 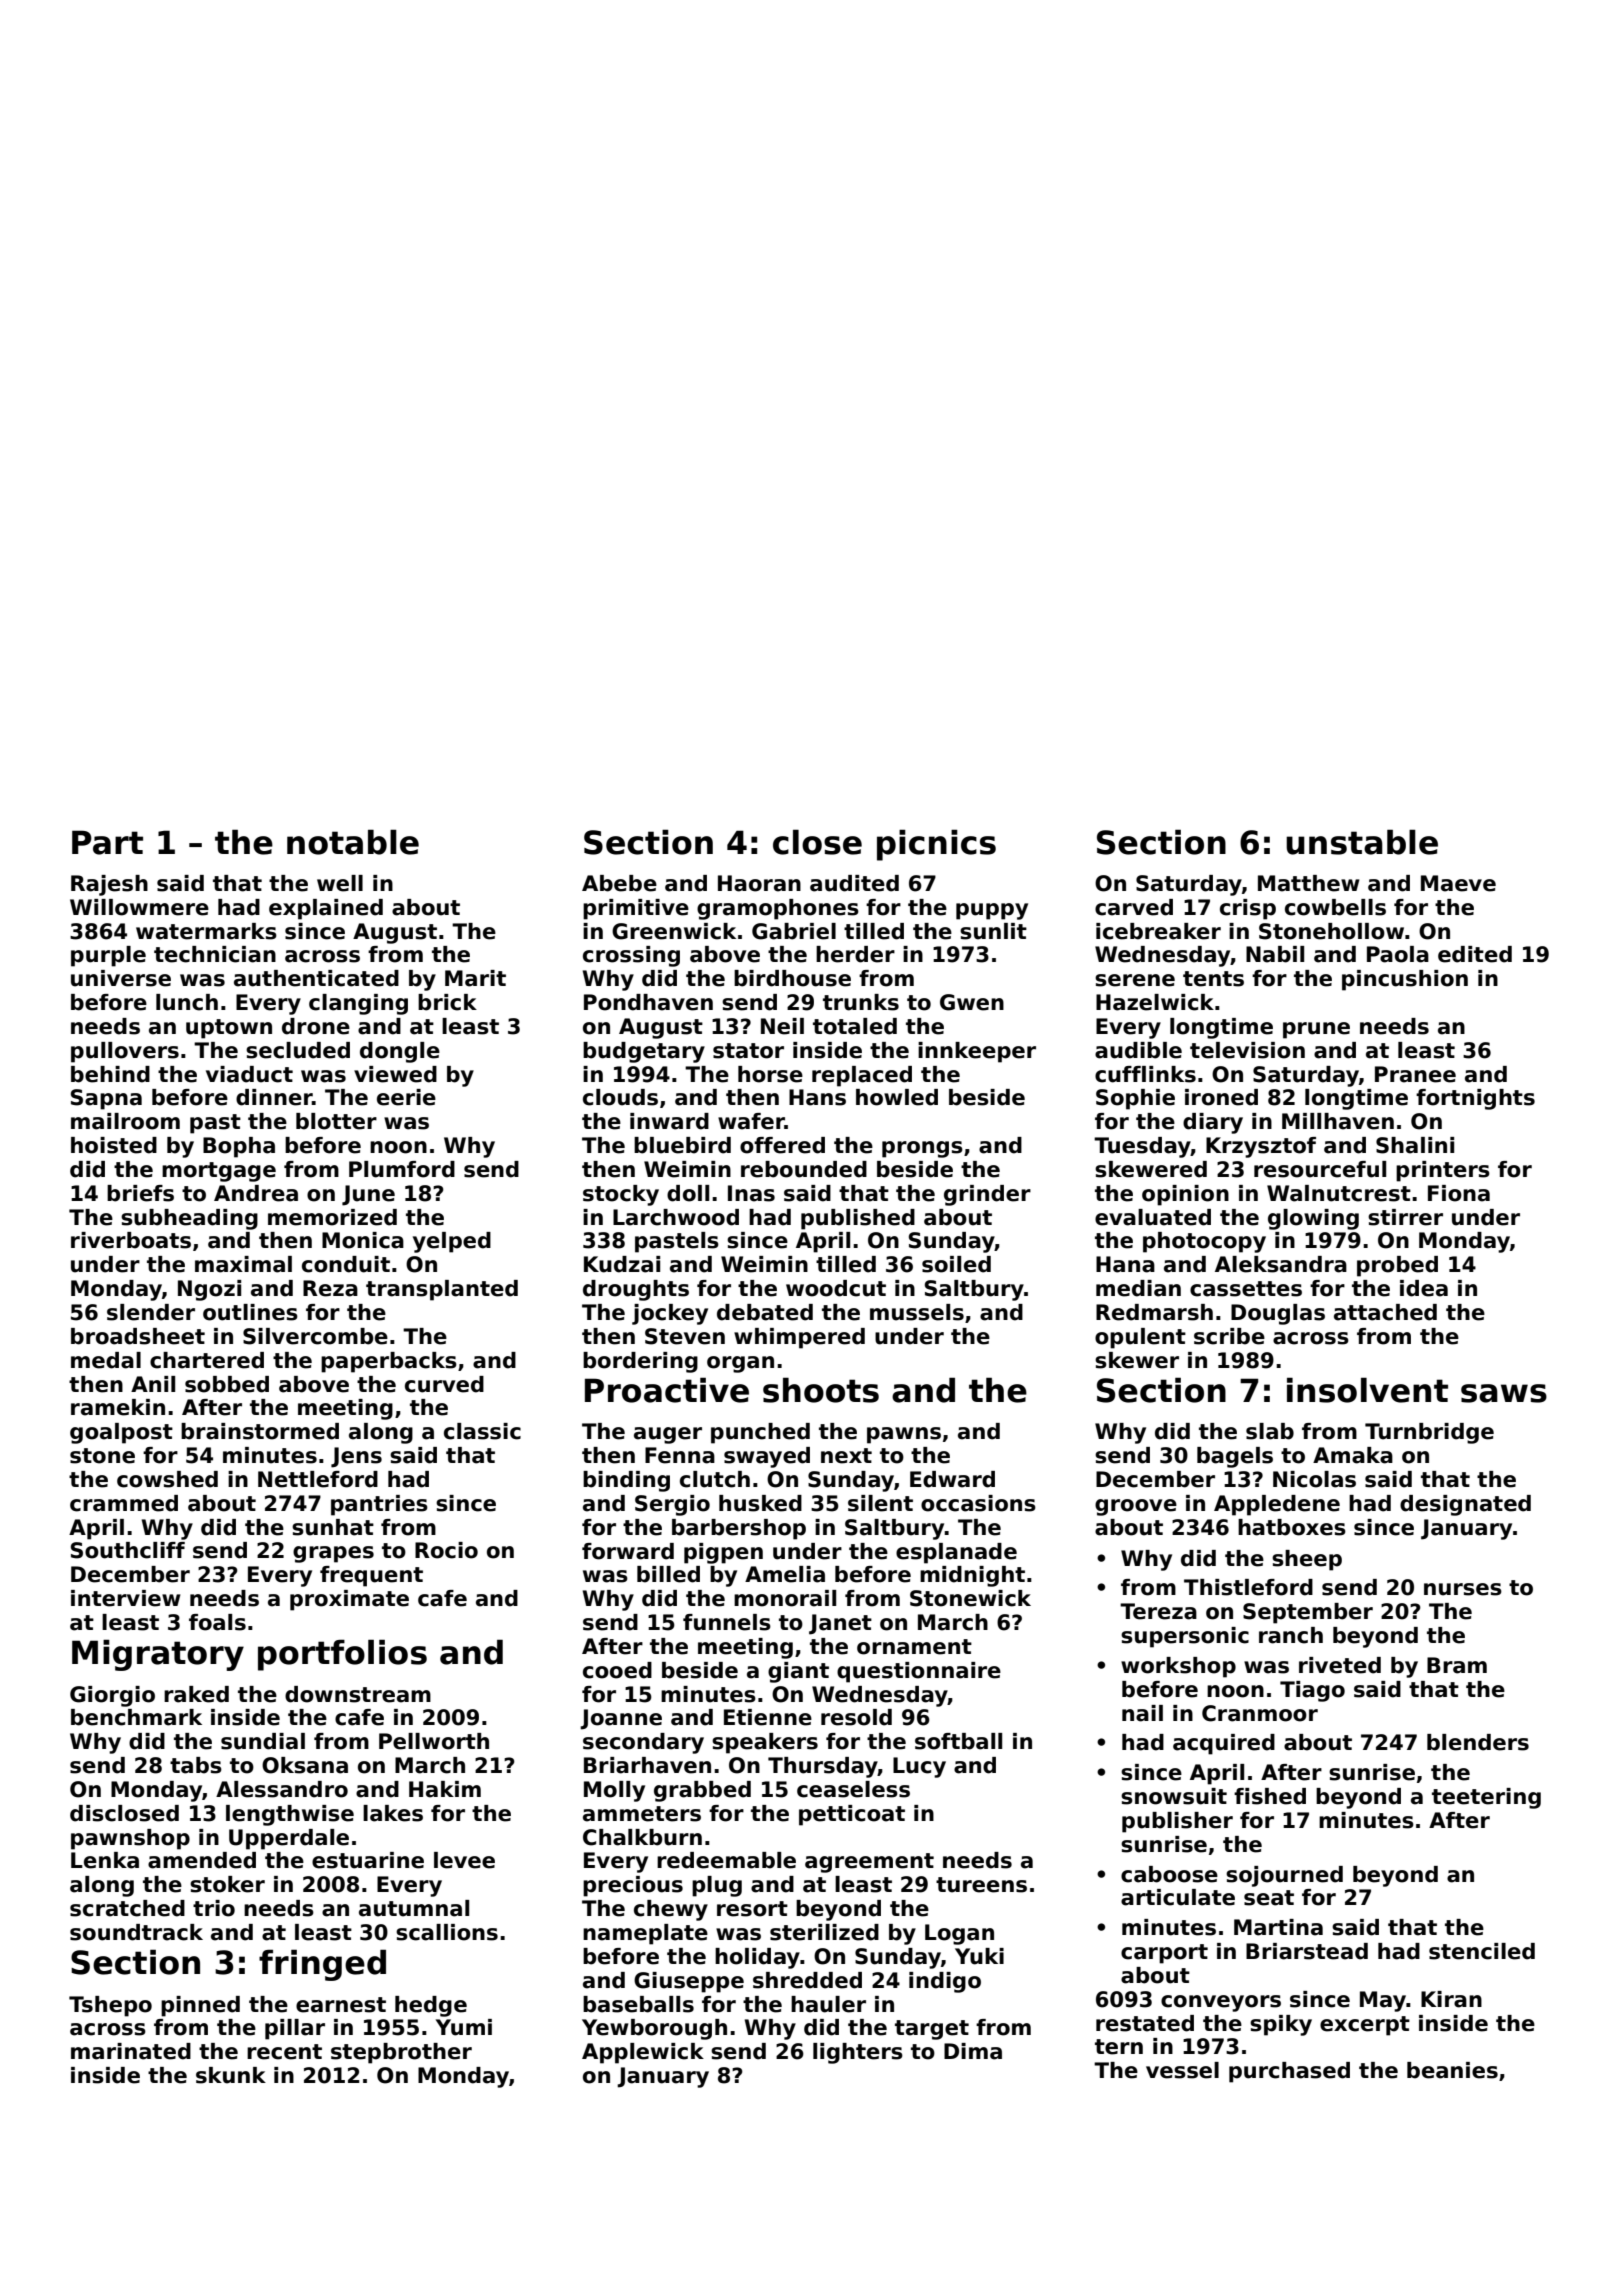 What do you see at coordinates (858, 1219) in the document?
I see `published` at bounding box center [858, 1219].
